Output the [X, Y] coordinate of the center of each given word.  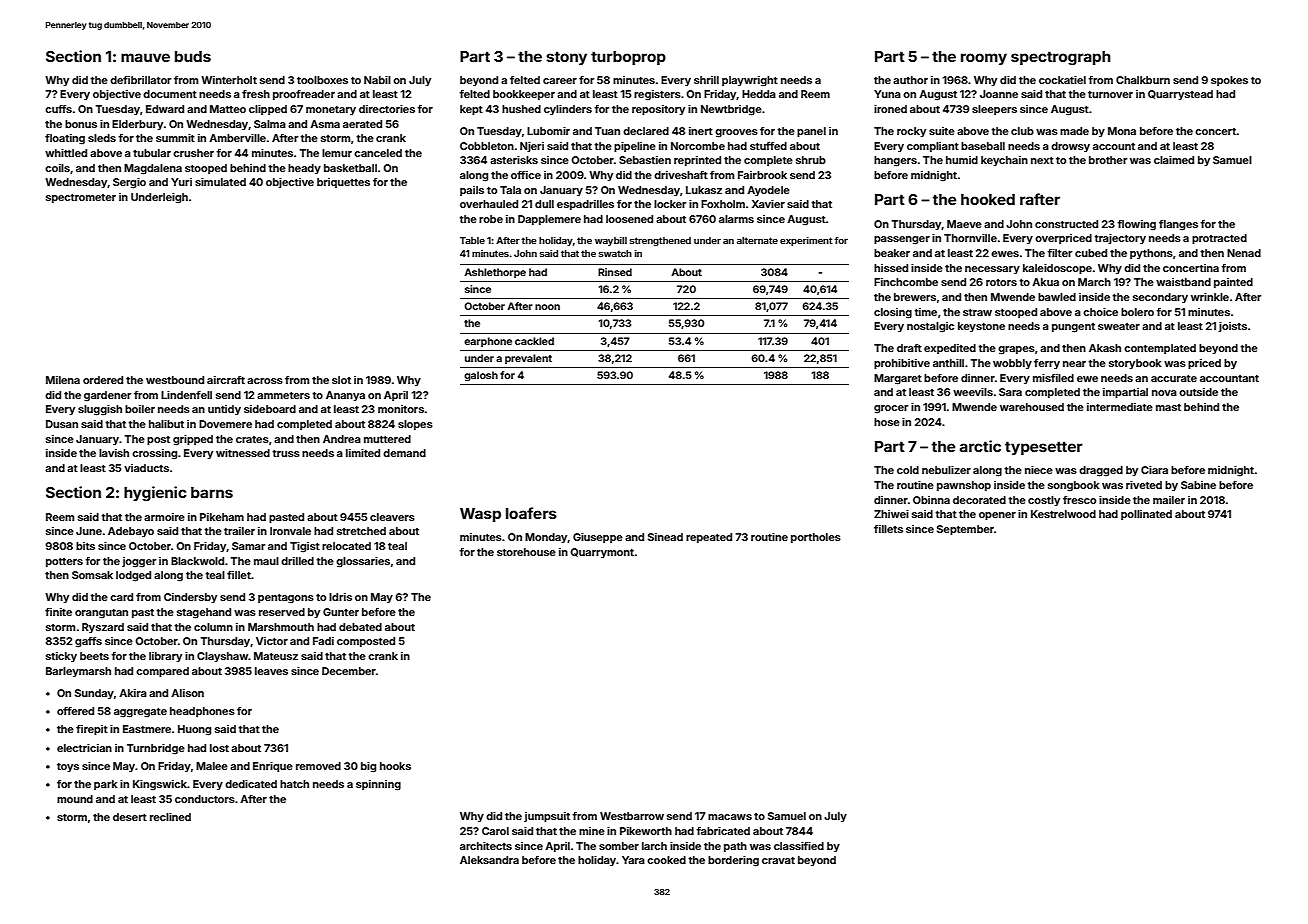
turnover [1110, 94]
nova [1164, 393]
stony [566, 58]
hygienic [155, 494]
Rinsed [615, 272]
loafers [531, 513]
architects [486, 846]
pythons [1151, 254]
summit [175, 138]
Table [472, 240]
